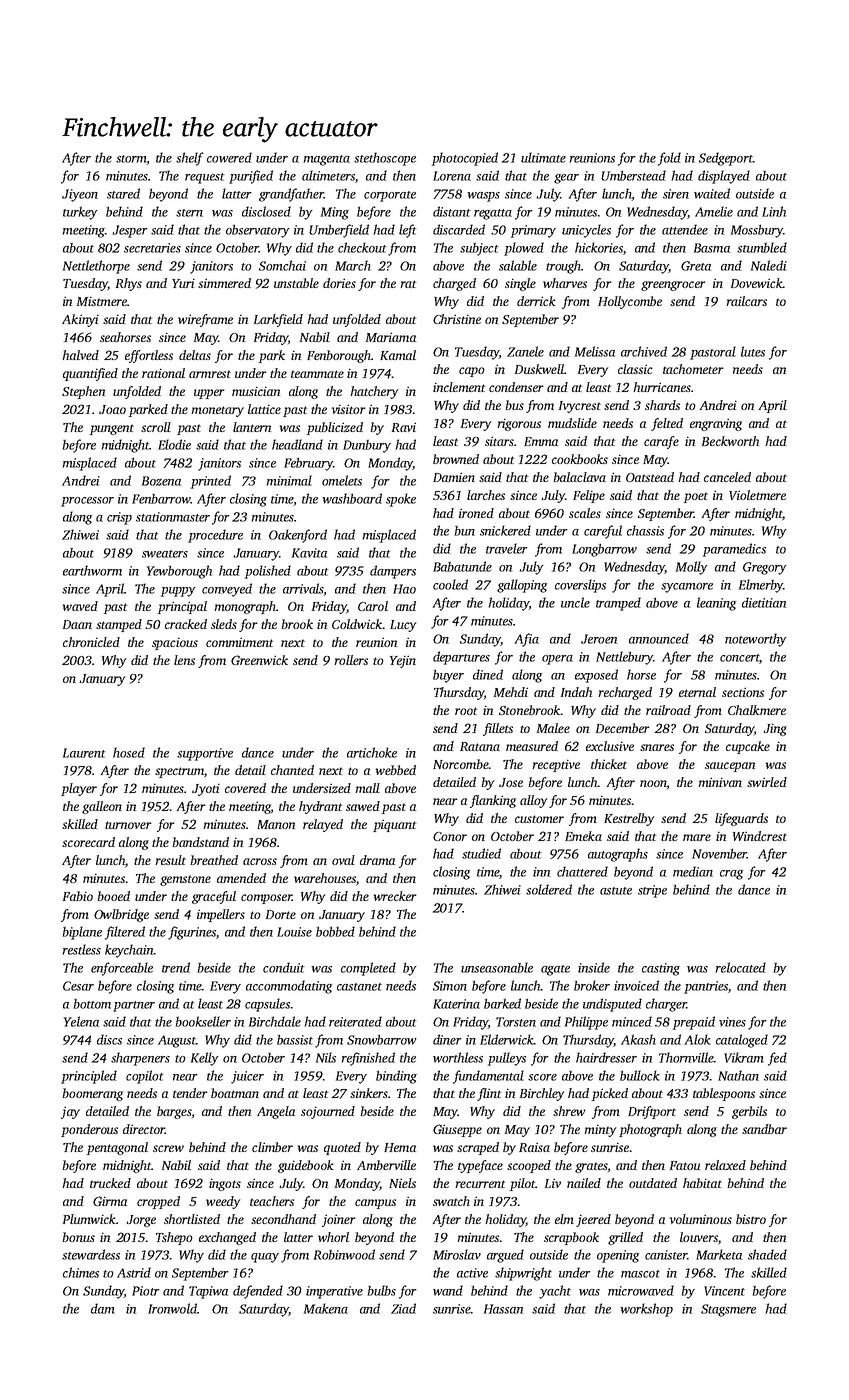 The width and height of the screenshot is (849, 1400). What do you see at coordinates (385, 159) in the screenshot?
I see `stethoscope` at bounding box center [385, 159].
